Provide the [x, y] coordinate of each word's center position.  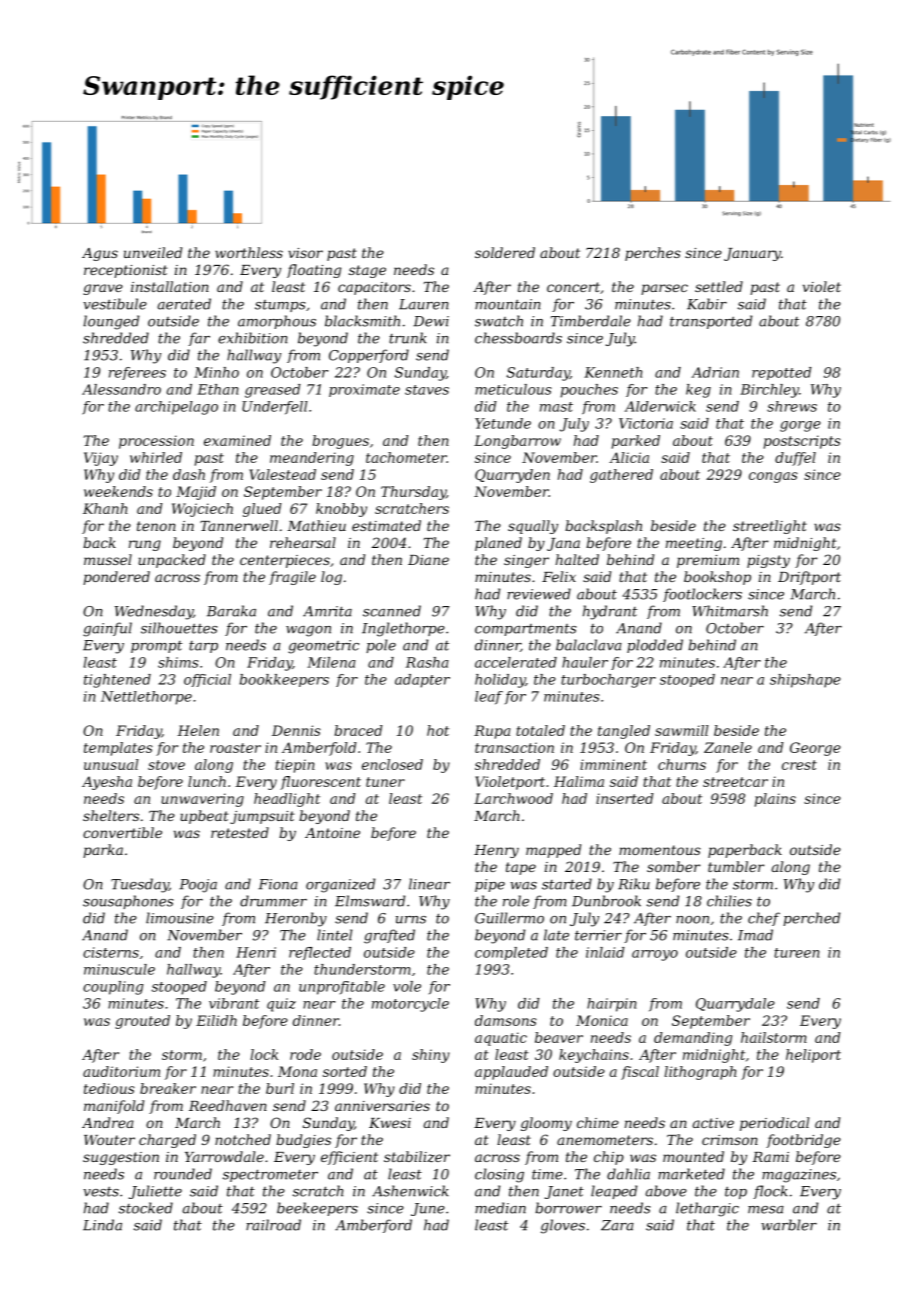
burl [280, 1088]
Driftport [809, 578]
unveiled [153, 252]
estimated [386, 525]
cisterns [111, 952]
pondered [116, 578]
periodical [774, 1124]
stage [367, 271]
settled [719, 286]
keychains [594, 1056]
